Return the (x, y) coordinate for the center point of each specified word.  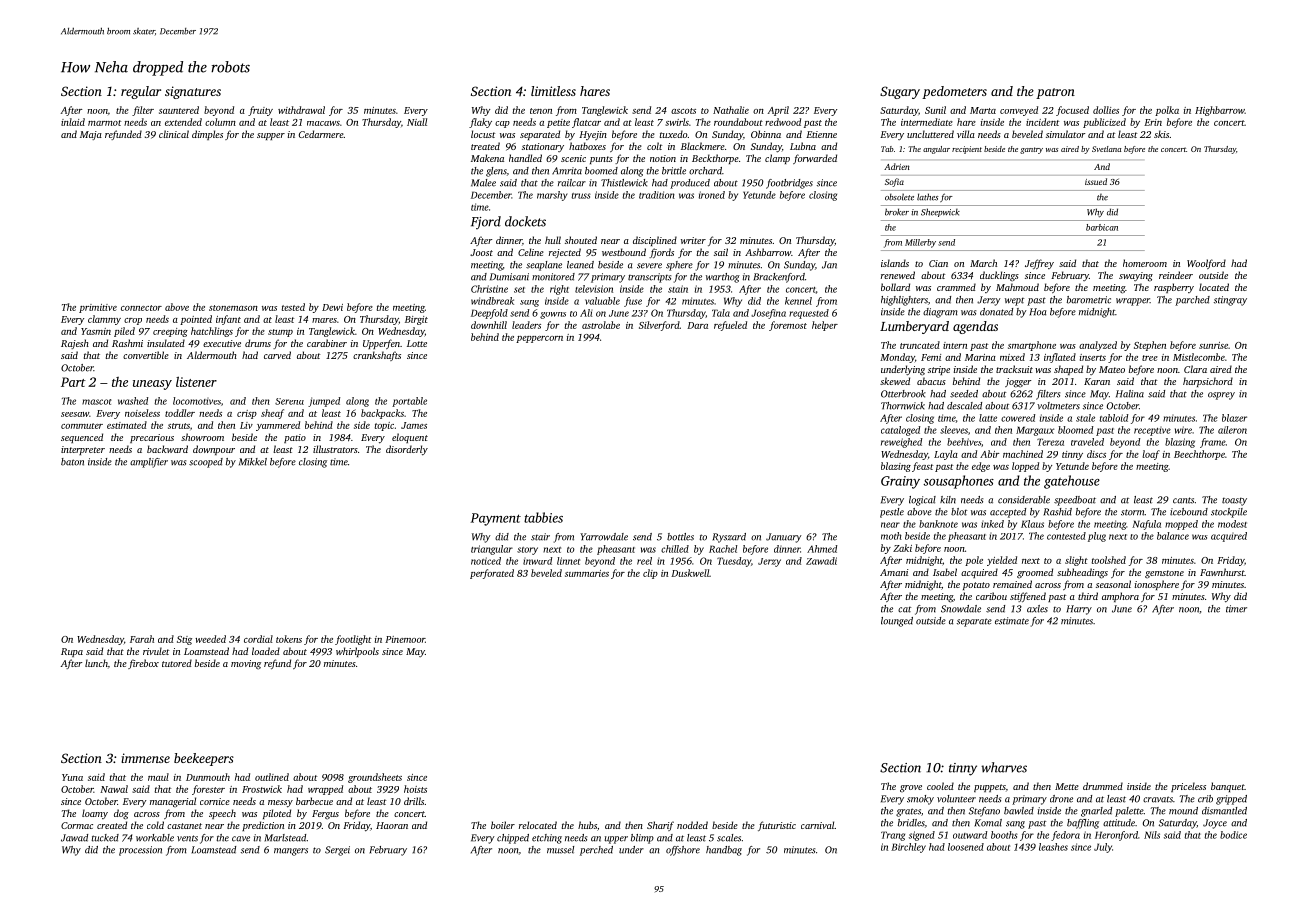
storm (1133, 512)
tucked (105, 838)
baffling (1083, 824)
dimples (207, 135)
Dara (697, 325)
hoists (415, 789)
